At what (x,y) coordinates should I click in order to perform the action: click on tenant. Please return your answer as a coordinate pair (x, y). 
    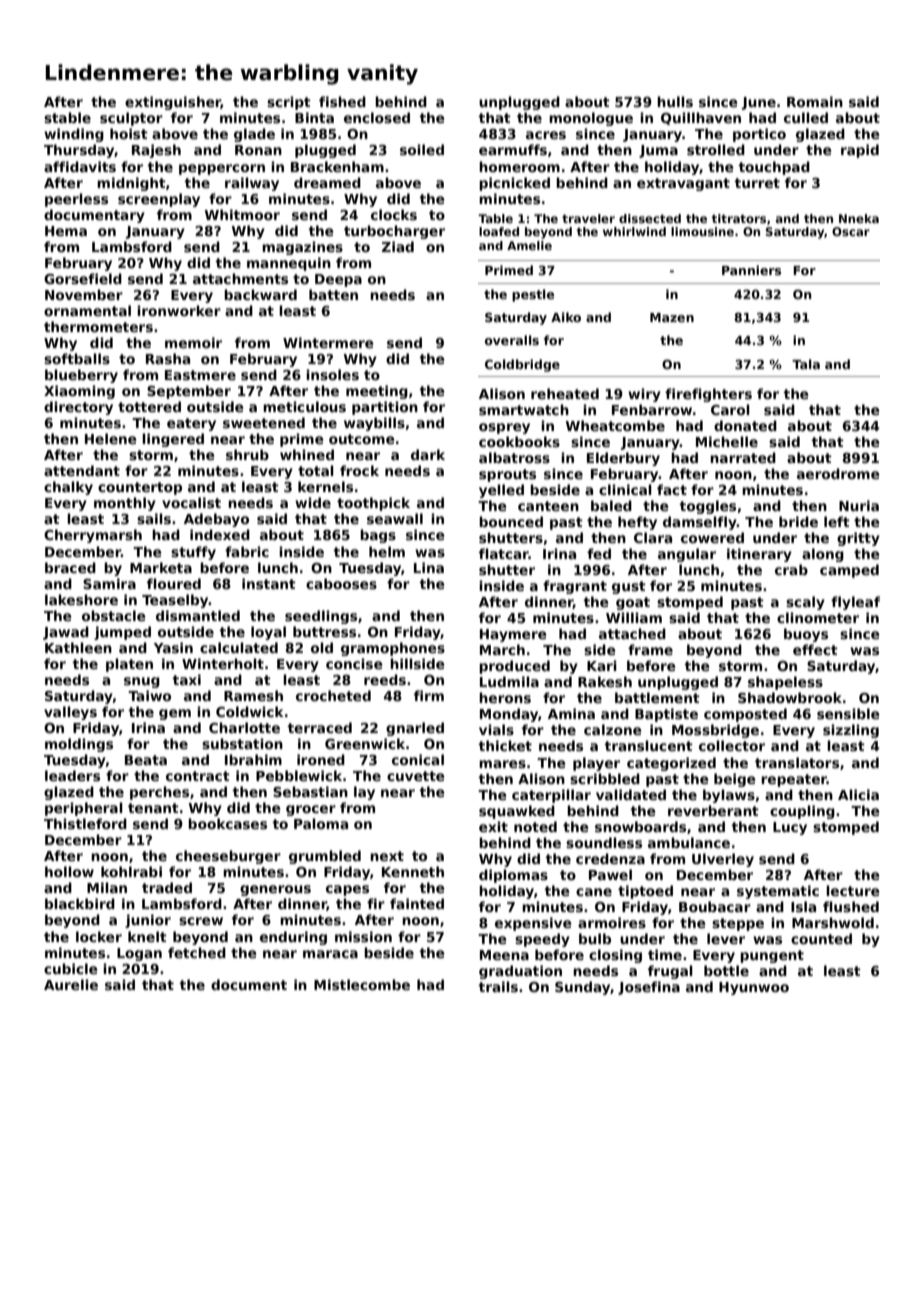
    Looking at the image, I should click on (153, 808).
